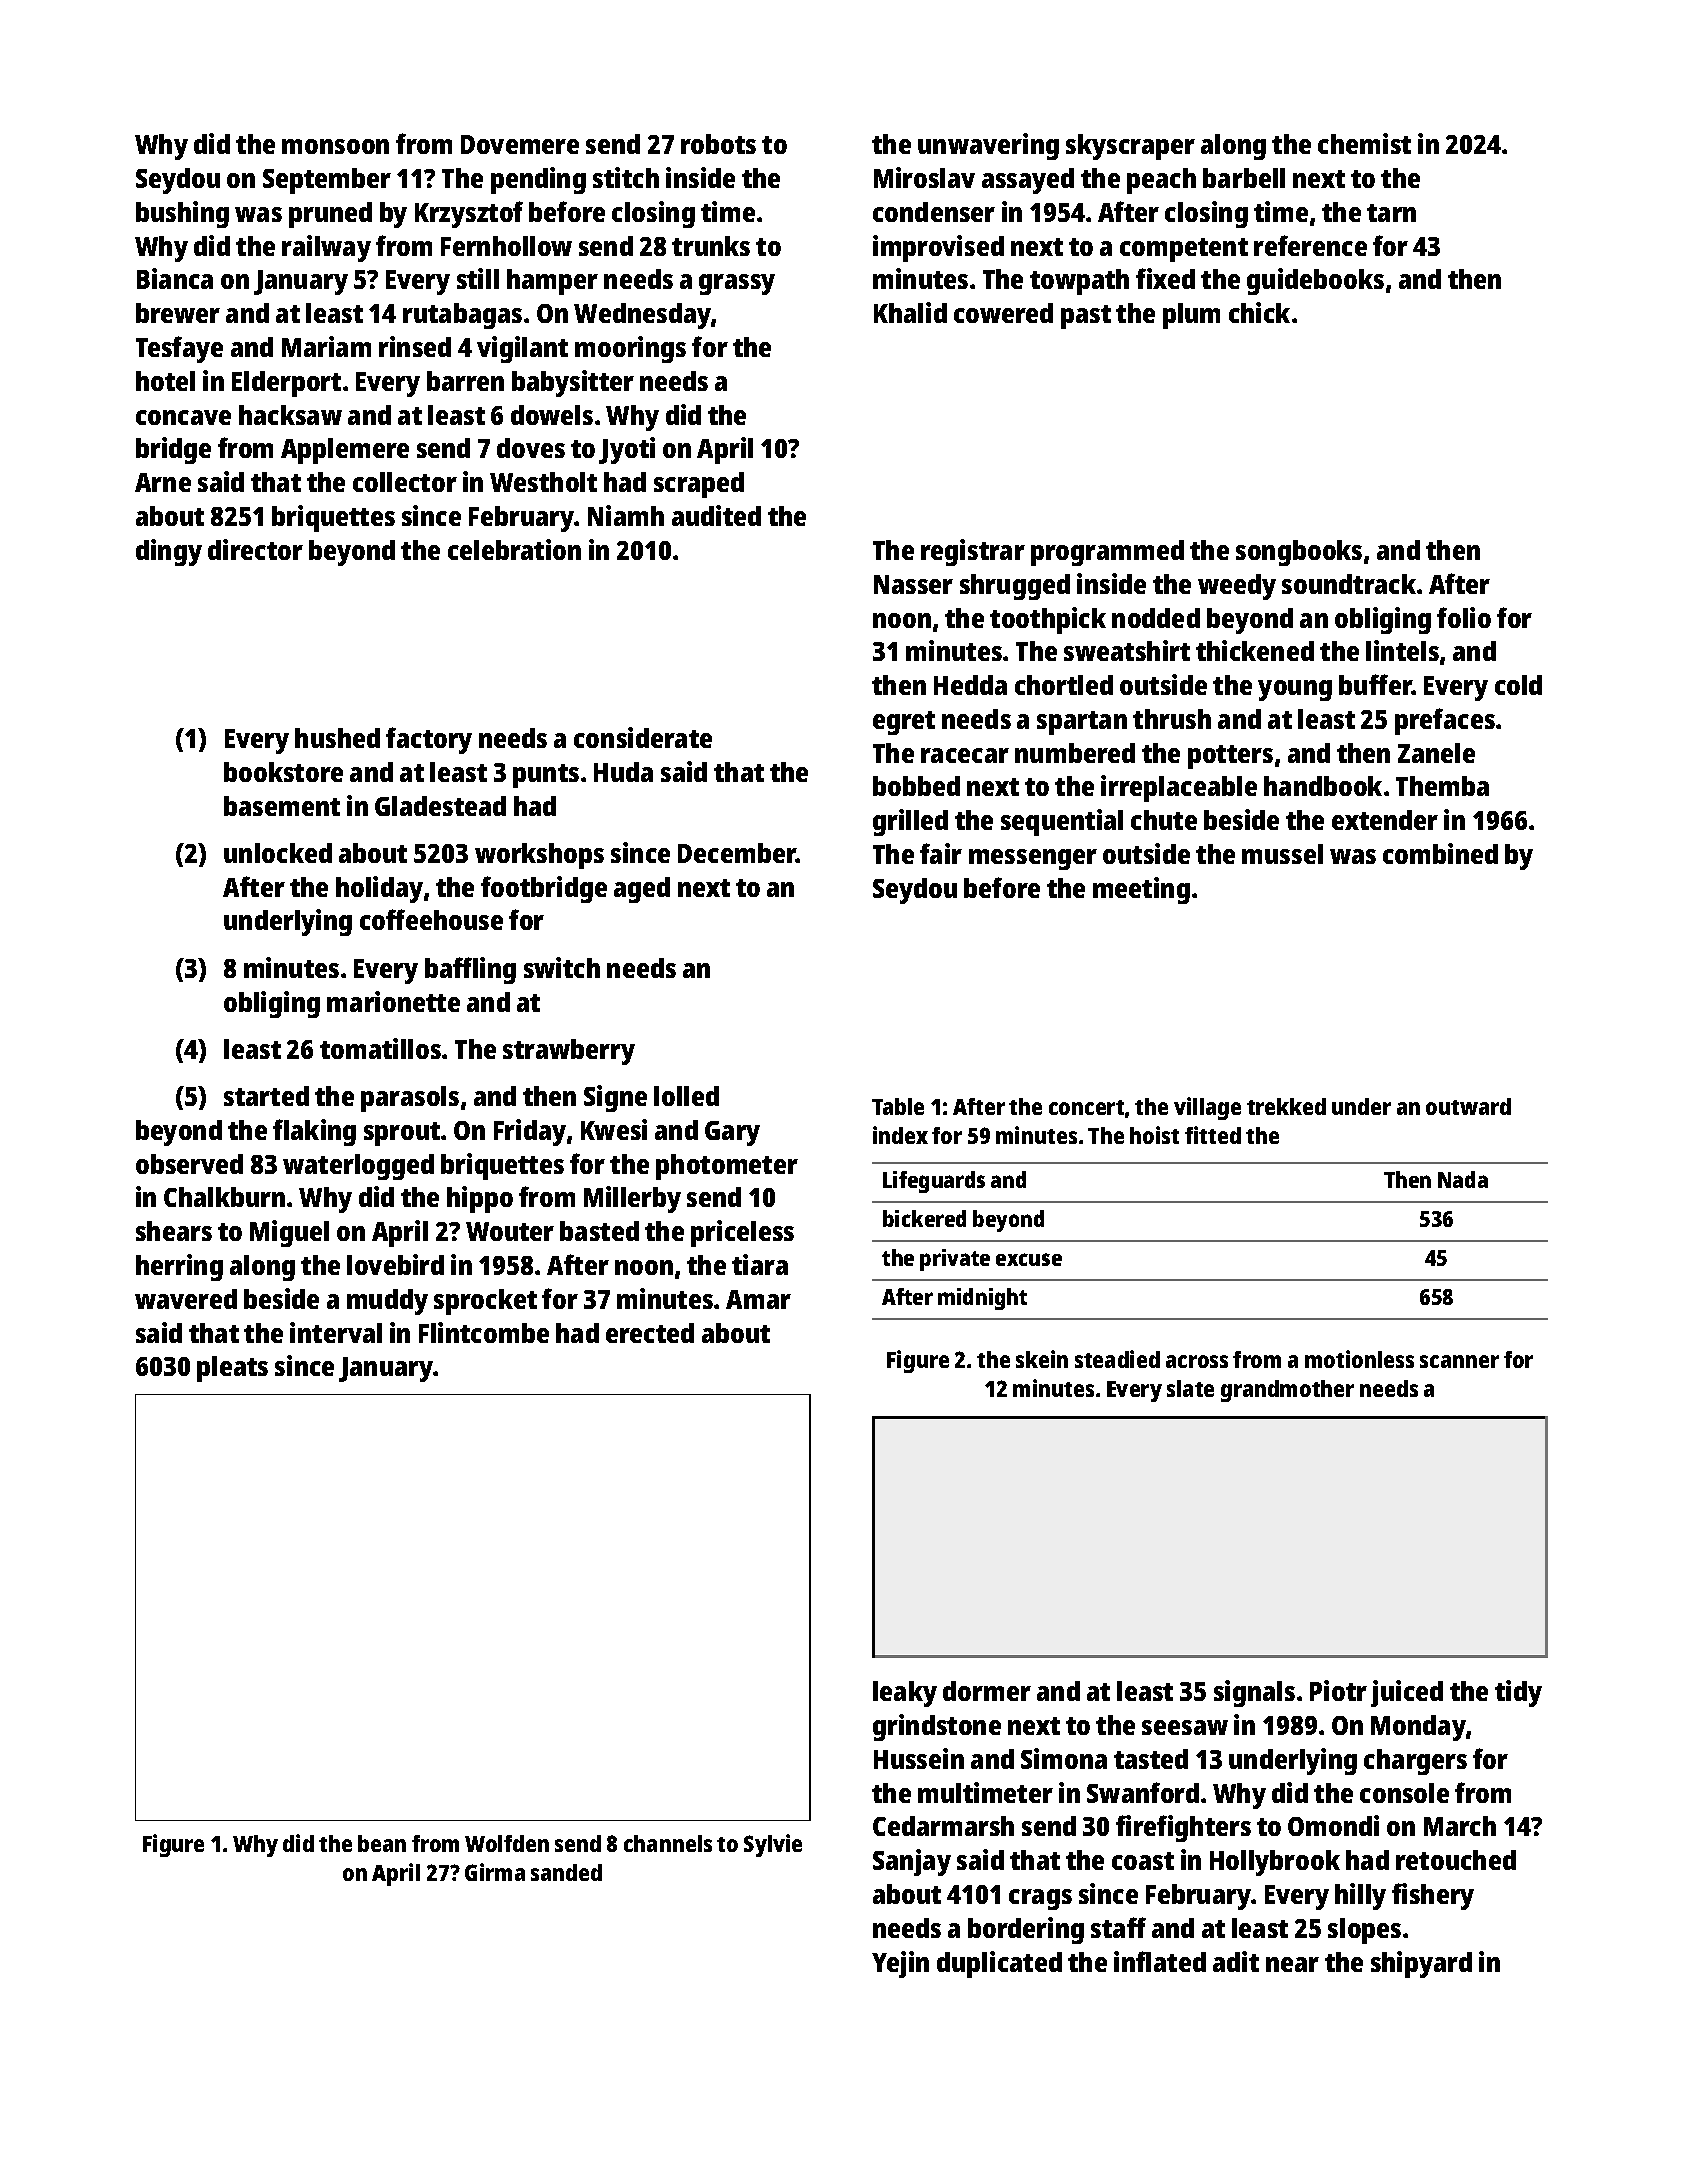 Image resolution: width=1683 pixels, height=2178 pixels. I want to click on Hedda, so click(970, 685).
